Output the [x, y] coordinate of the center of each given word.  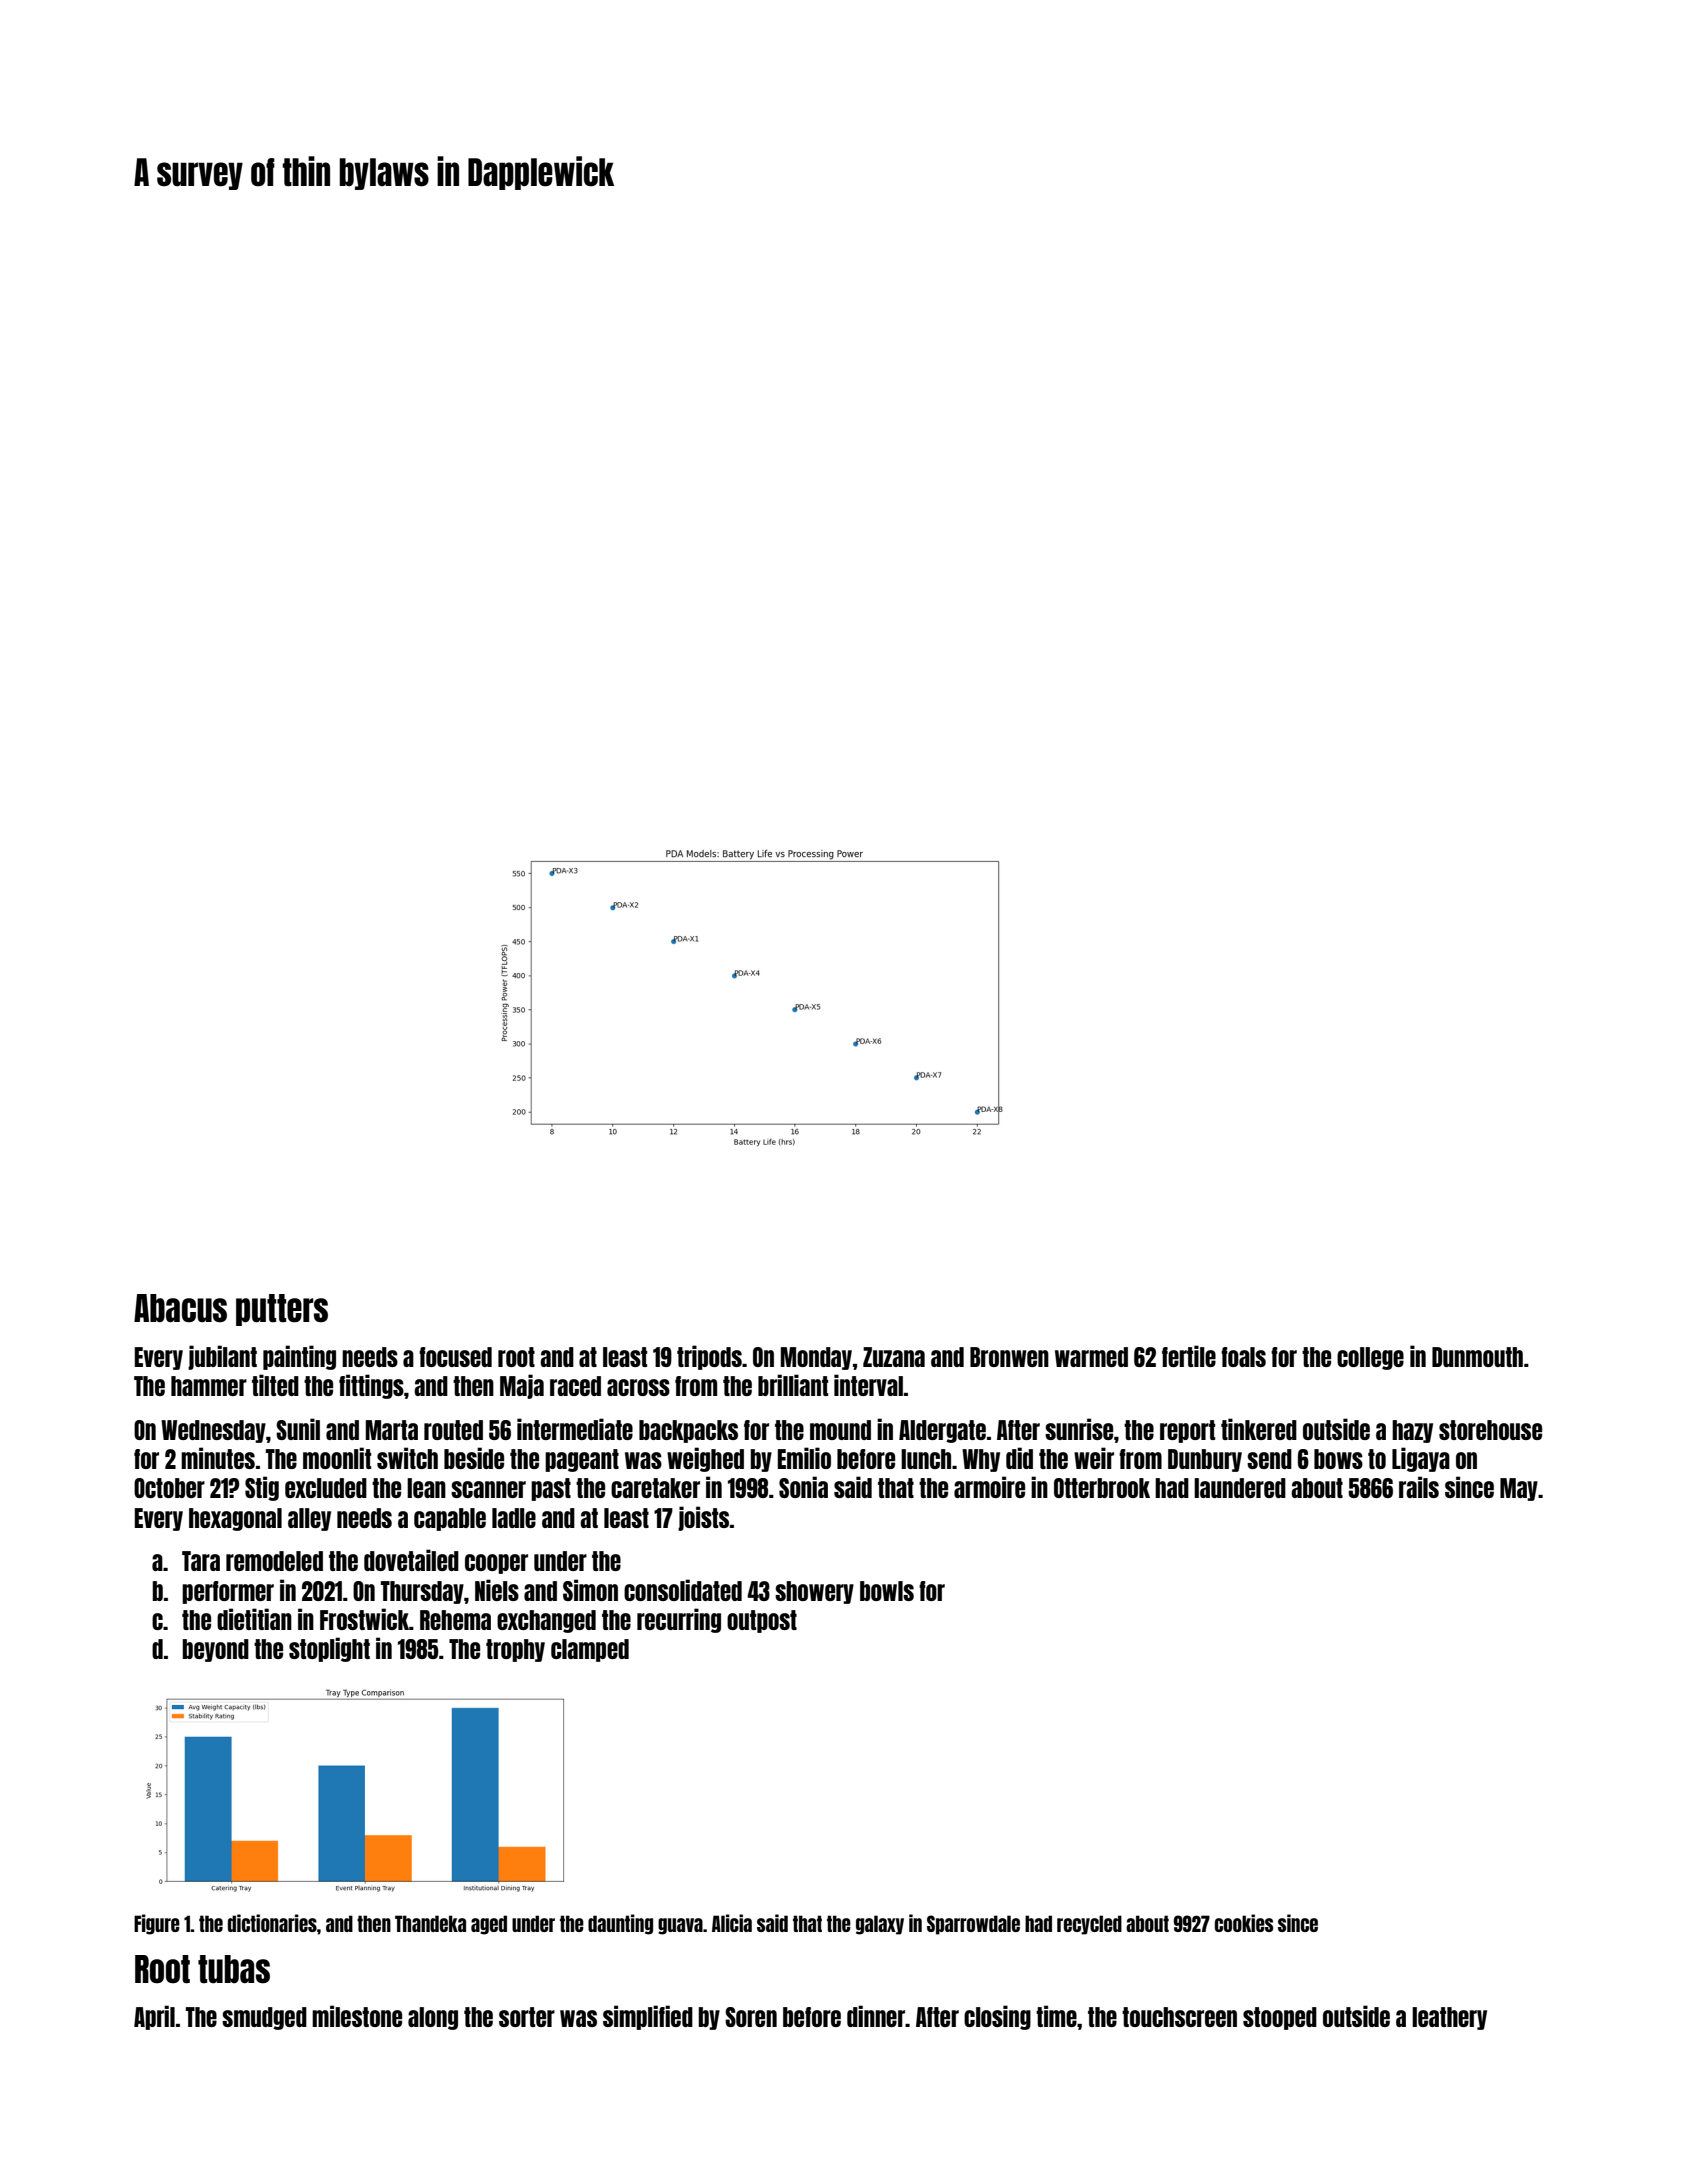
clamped [590, 1650]
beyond [215, 1650]
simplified [648, 2017]
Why [981, 1460]
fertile [1189, 1356]
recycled [1089, 1925]
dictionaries [272, 1923]
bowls [887, 1591]
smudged [264, 2018]
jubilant [222, 1357]
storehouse [1490, 1430]
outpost [762, 1621]
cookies [1244, 1923]
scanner [488, 1489]
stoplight [329, 1649]
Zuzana [894, 1357]
